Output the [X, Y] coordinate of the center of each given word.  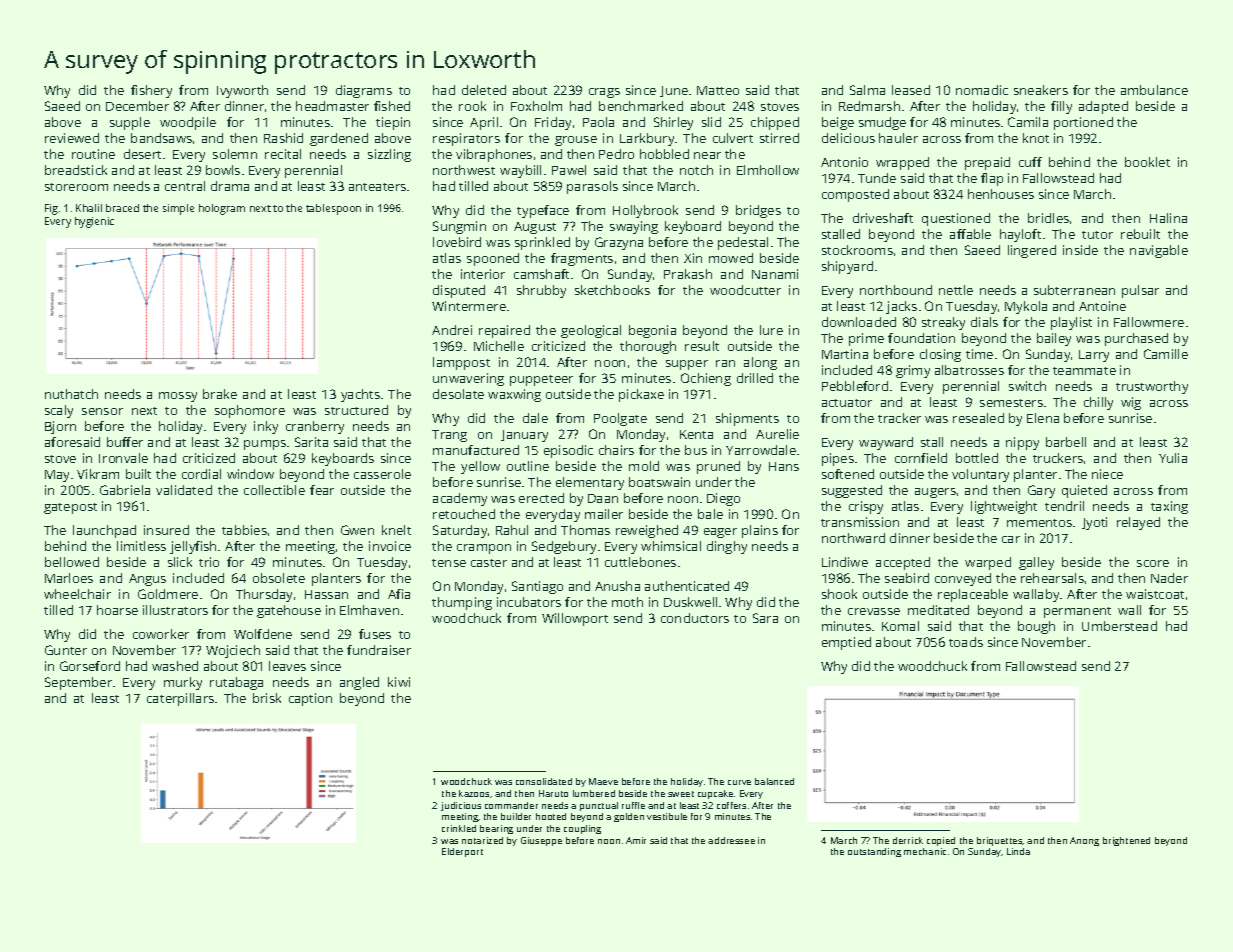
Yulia [1173, 458]
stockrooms [857, 250]
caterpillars [180, 699]
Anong [1084, 841]
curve [739, 782]
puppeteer [541, 380]
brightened [1126, 841]
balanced [774, 781]
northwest [464, 170]
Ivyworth [242, 91]
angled [359, 683]
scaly [59, 411]
